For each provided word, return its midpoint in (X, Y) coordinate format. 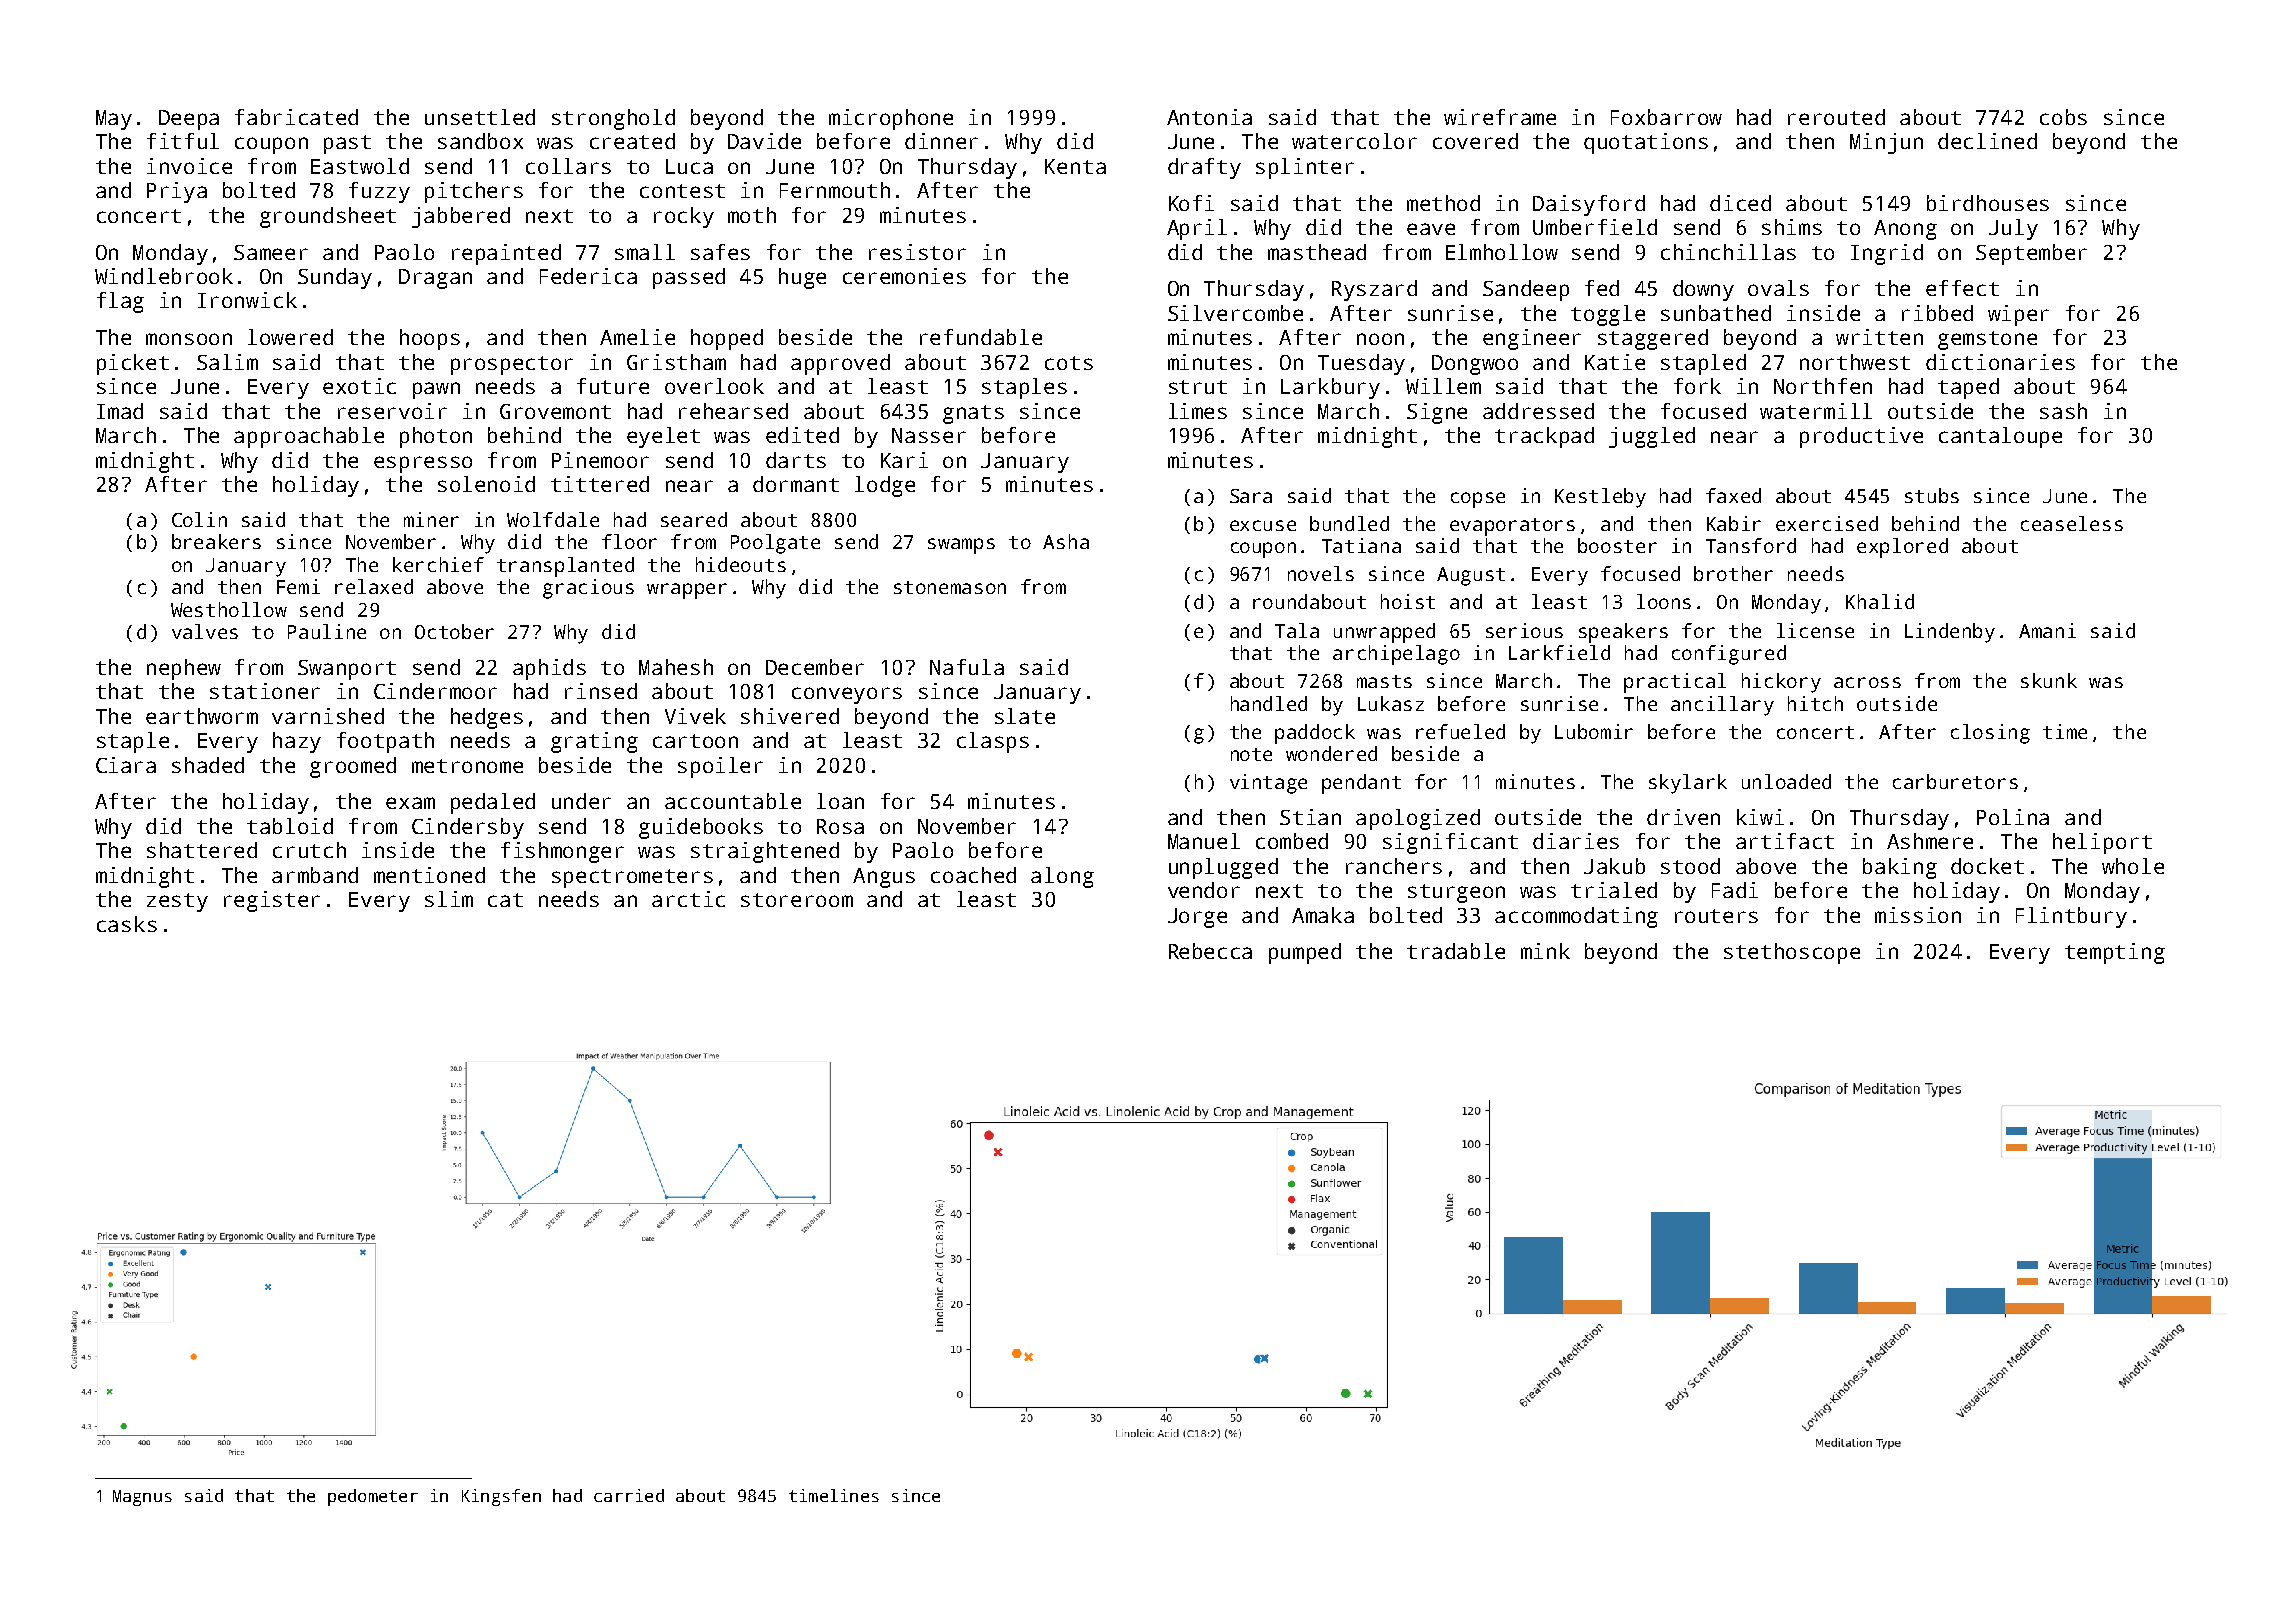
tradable (1456, 951)
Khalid (1880, 601)
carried (629, 1495)
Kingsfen (501, 1497)
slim (449, 899)
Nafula (967, 667)
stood (1690, 866)
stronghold (613, 119)
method (1443, 203)
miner (431, 519)
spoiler (720, 767)
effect (1962, 288)
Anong (1905, 230)
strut (1198, 387)
